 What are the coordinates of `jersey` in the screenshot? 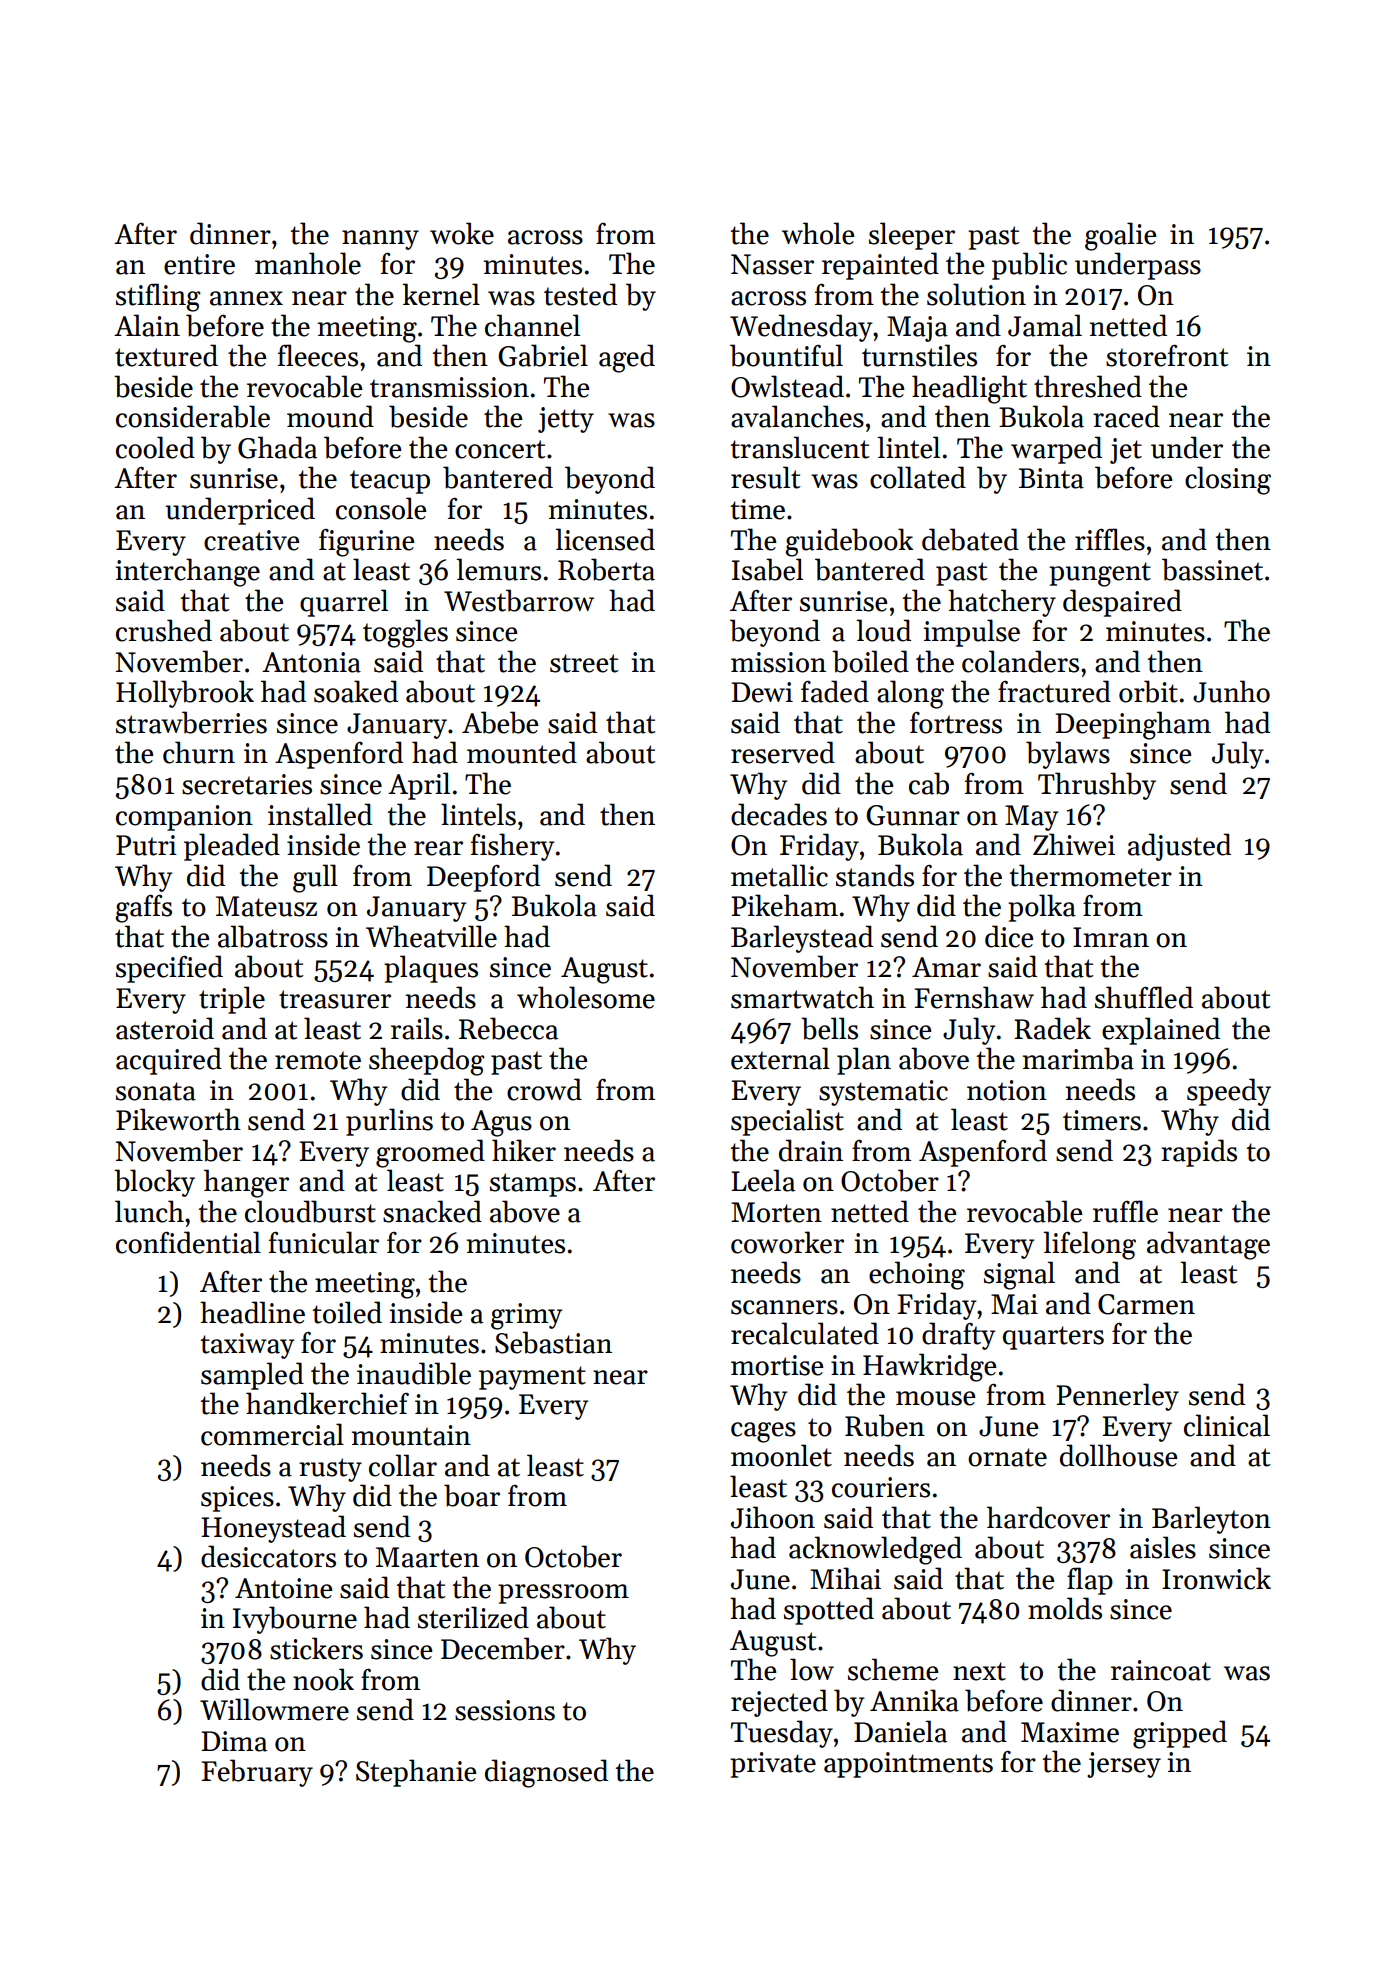 It's located at (1124, 1765).
